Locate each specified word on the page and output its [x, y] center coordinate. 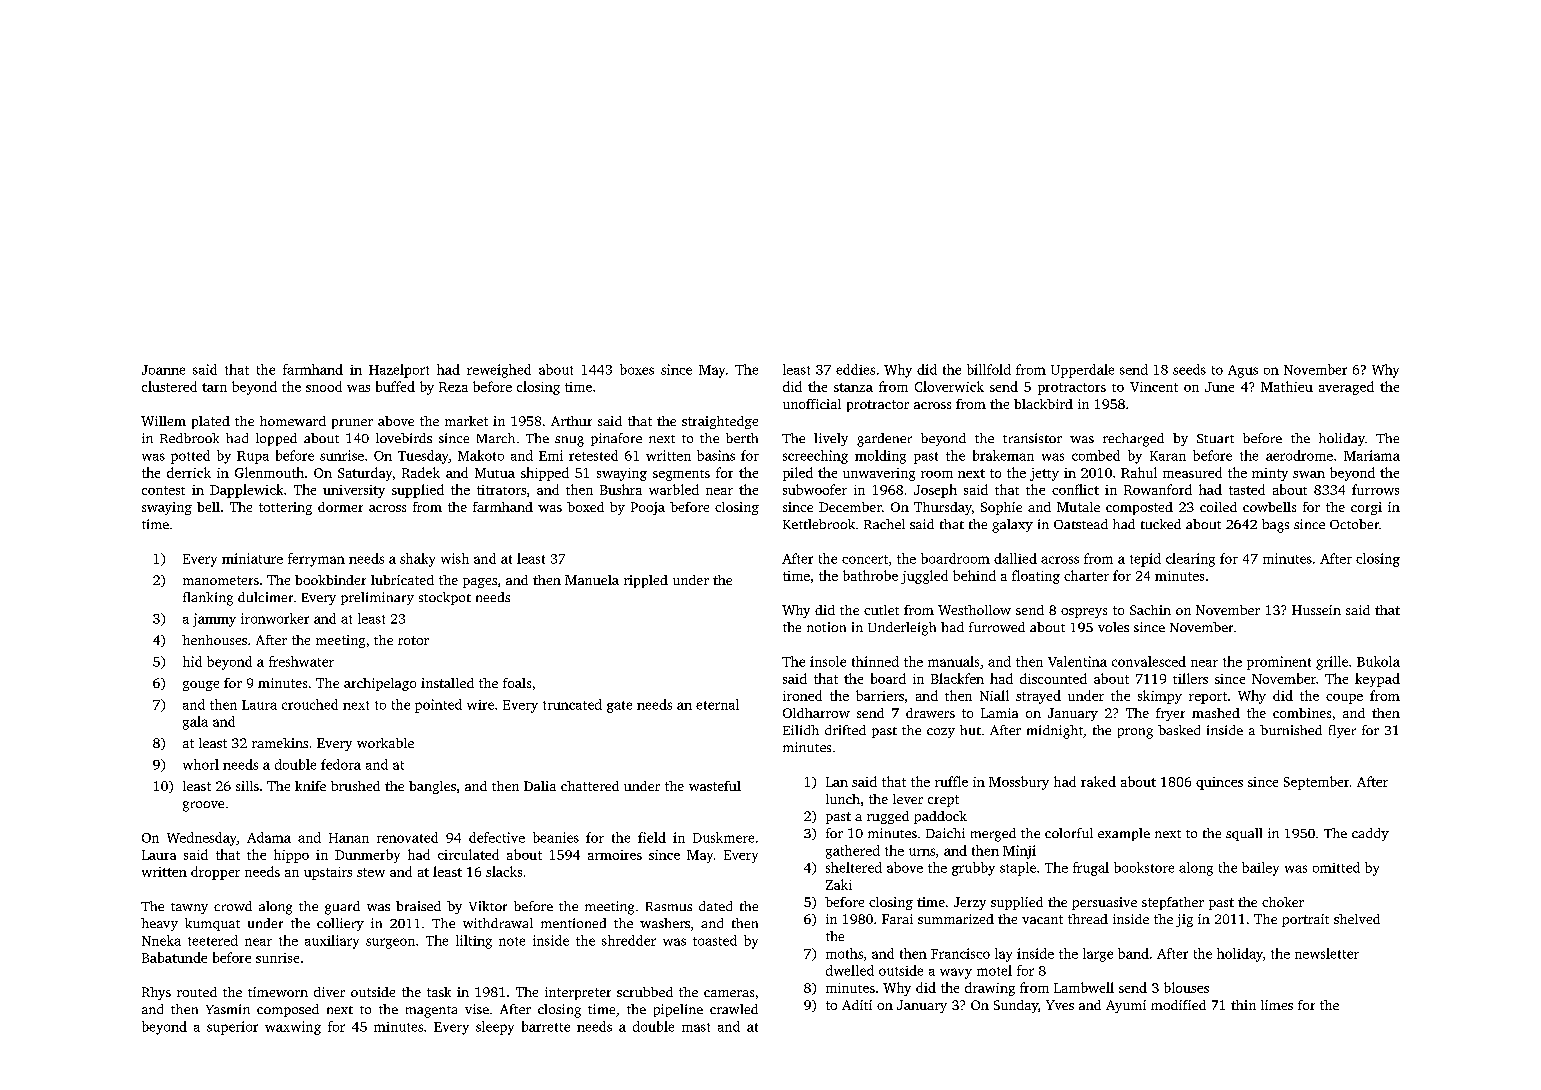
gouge [201, 686]
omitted [1336, 867]
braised [418, 906]
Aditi [857, 1005]
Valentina [1077, 661]
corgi [1366, 508]
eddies [855, 369]
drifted [845, 730]
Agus [1243, 371]
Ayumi [1126, 1006]
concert [865, 559]
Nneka [161, 940]
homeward [293, 421]
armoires [615, 855]
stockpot [445, 598]
